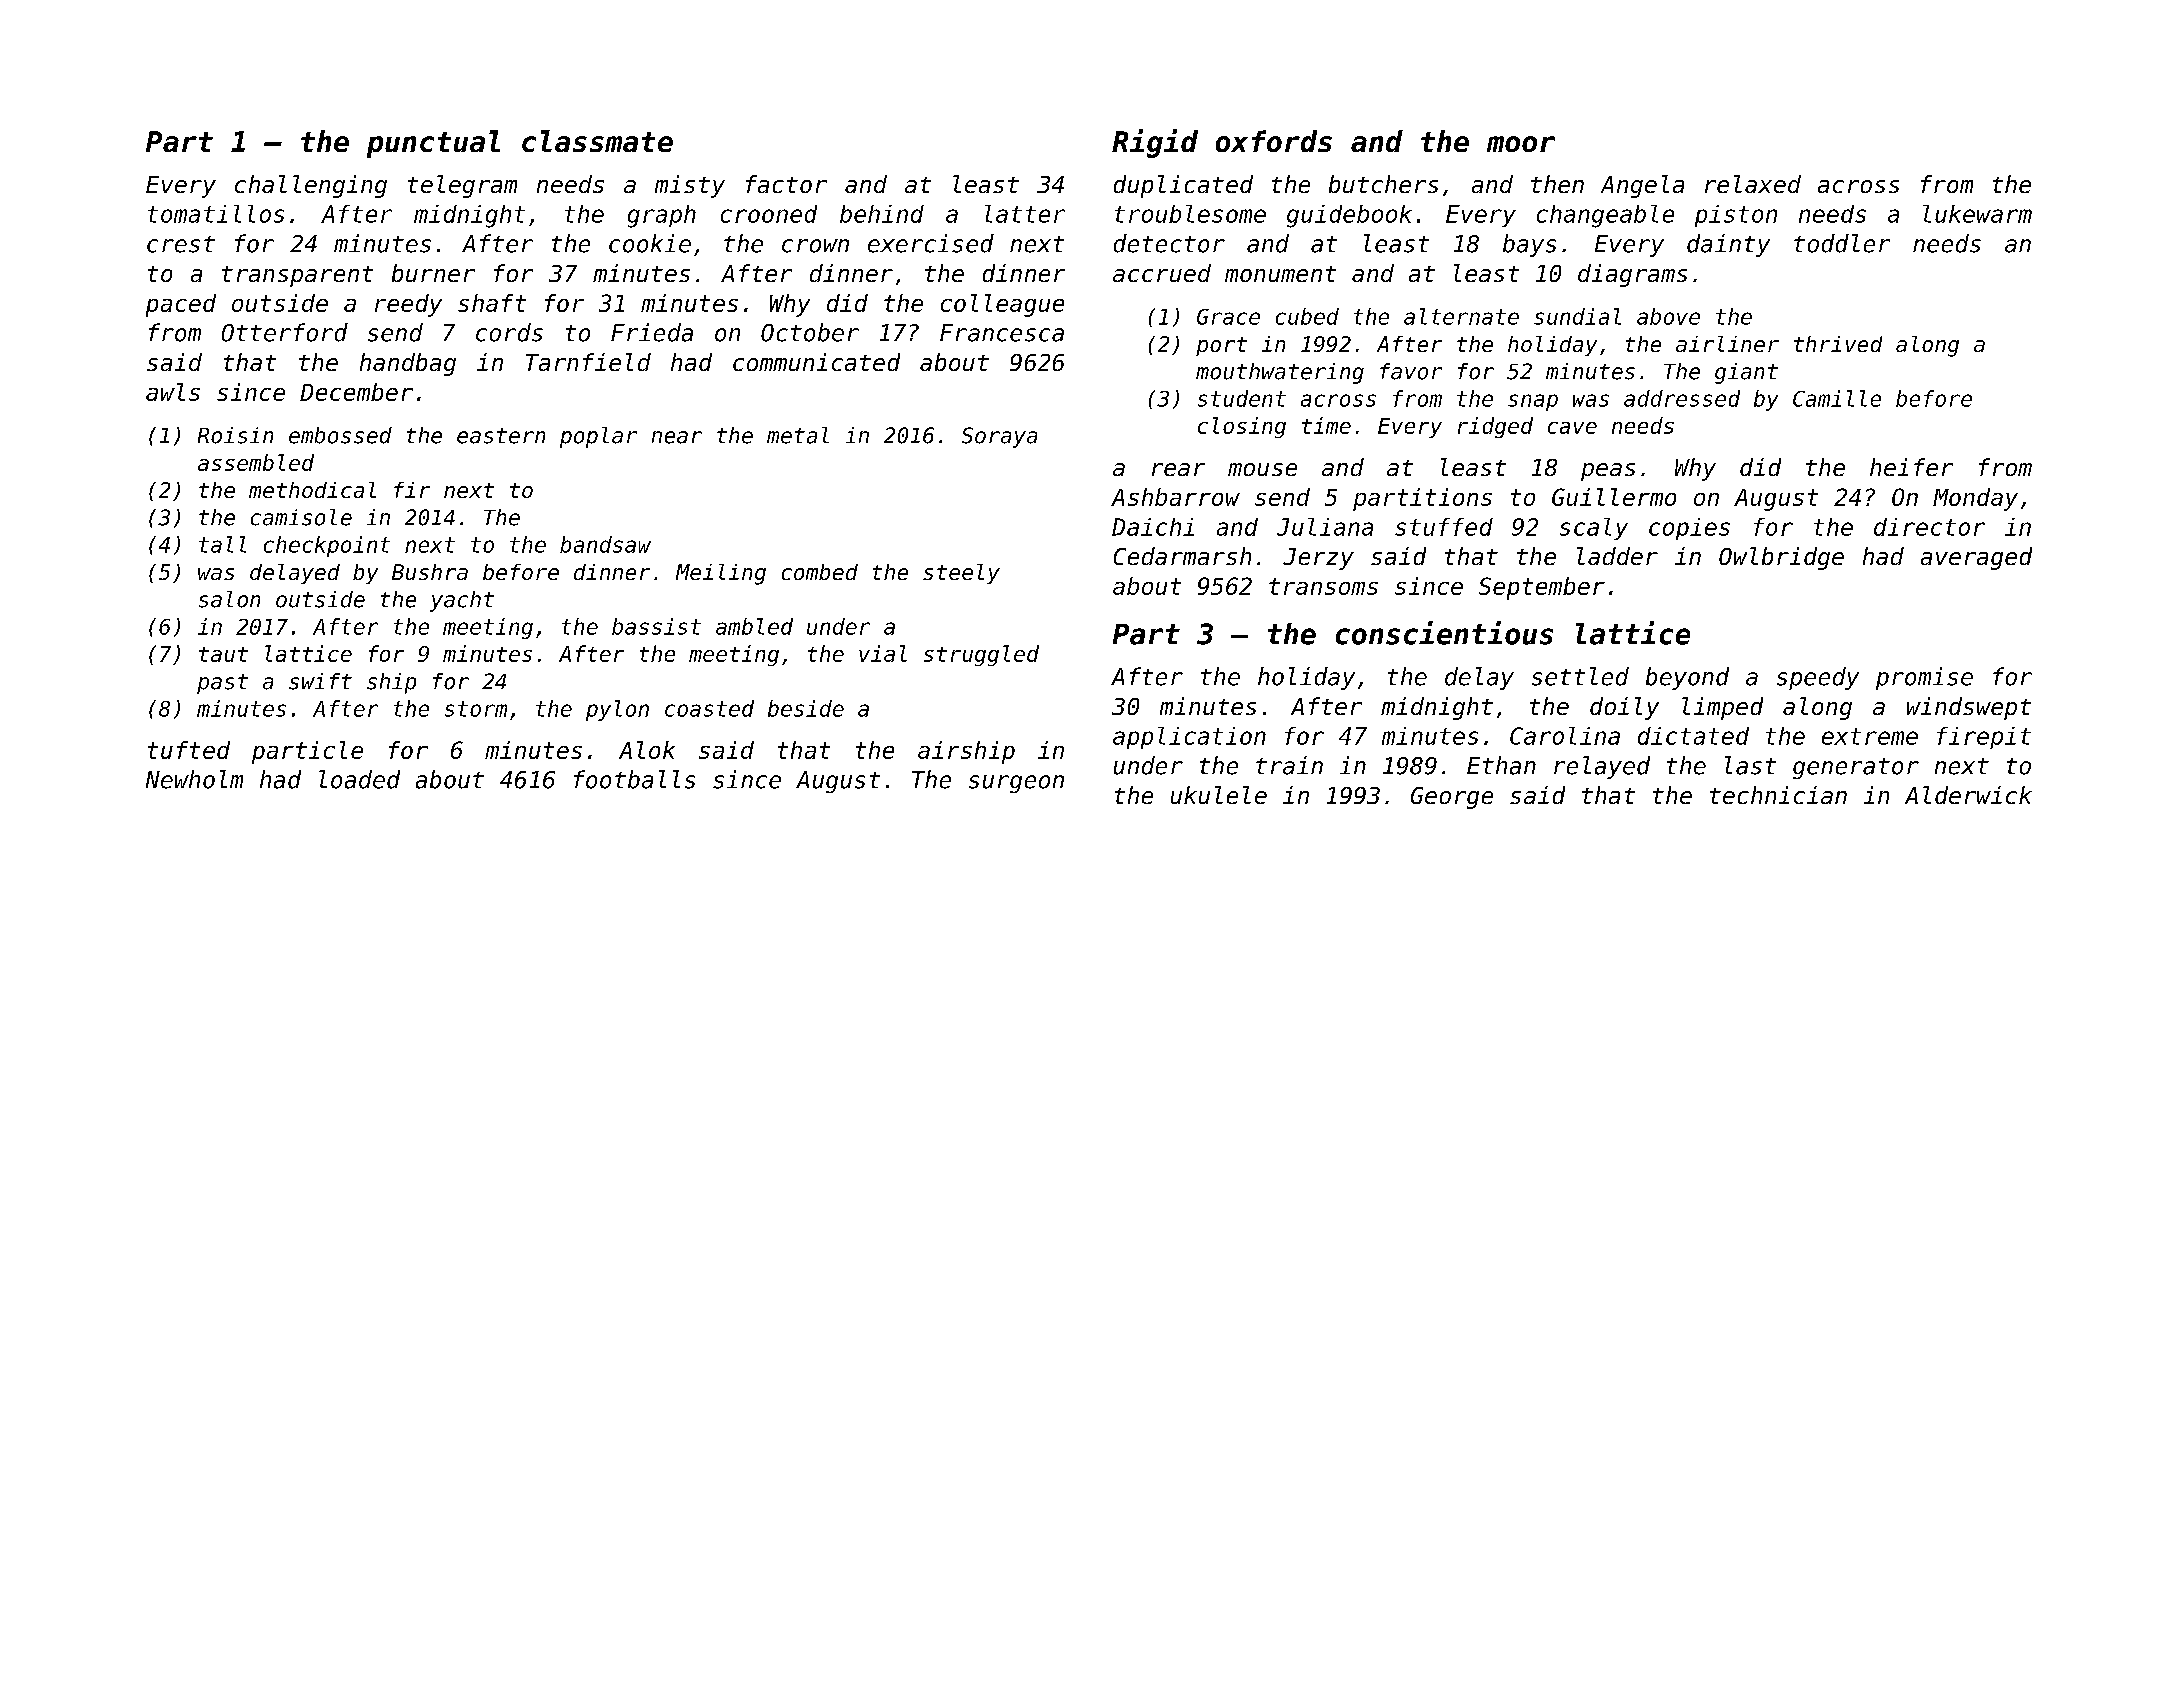 The height and width of the screenshot is (1683, 2178). I want to click on moor, so click(1521, 144).
